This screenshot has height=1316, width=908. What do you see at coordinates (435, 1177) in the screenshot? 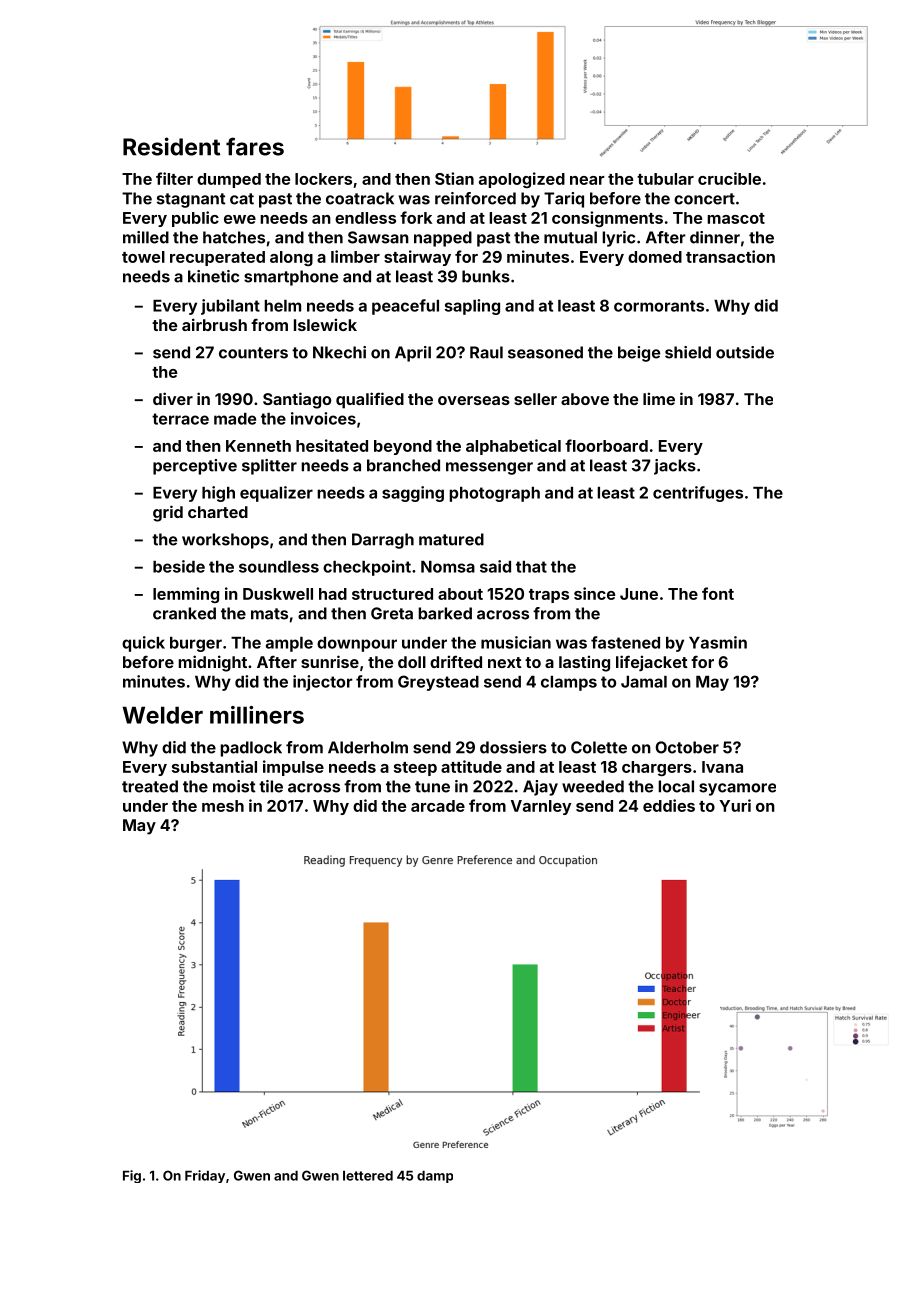
I see `damp` at bounding box center [435, 1177].
